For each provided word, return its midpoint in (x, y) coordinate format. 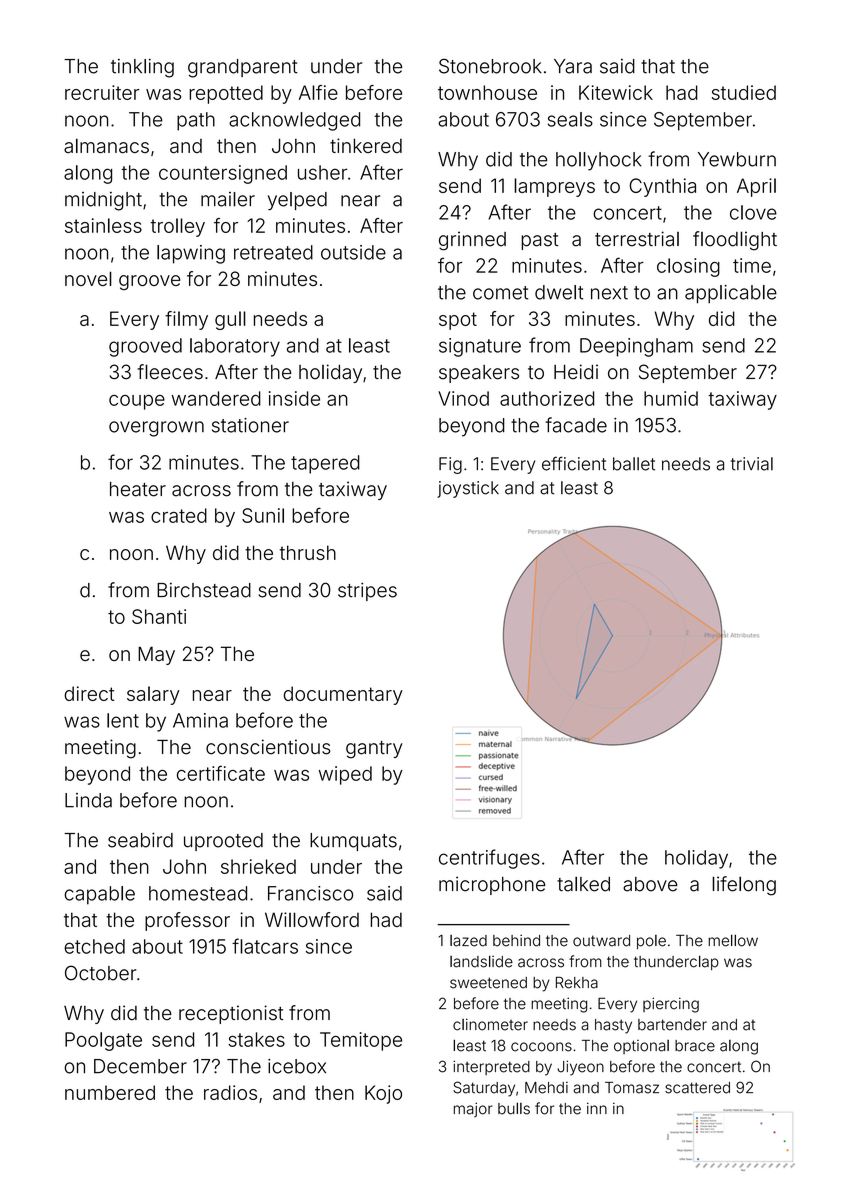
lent (123, 720)
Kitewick (616, 92)
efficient (574, 463)
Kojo (383, 1094)
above (650, 884)
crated (179, 515)
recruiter (102, 92)
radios (230, 1092)
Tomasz (632, 1088)
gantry (374, 750)
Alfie (318, 92)
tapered (325, 464)
